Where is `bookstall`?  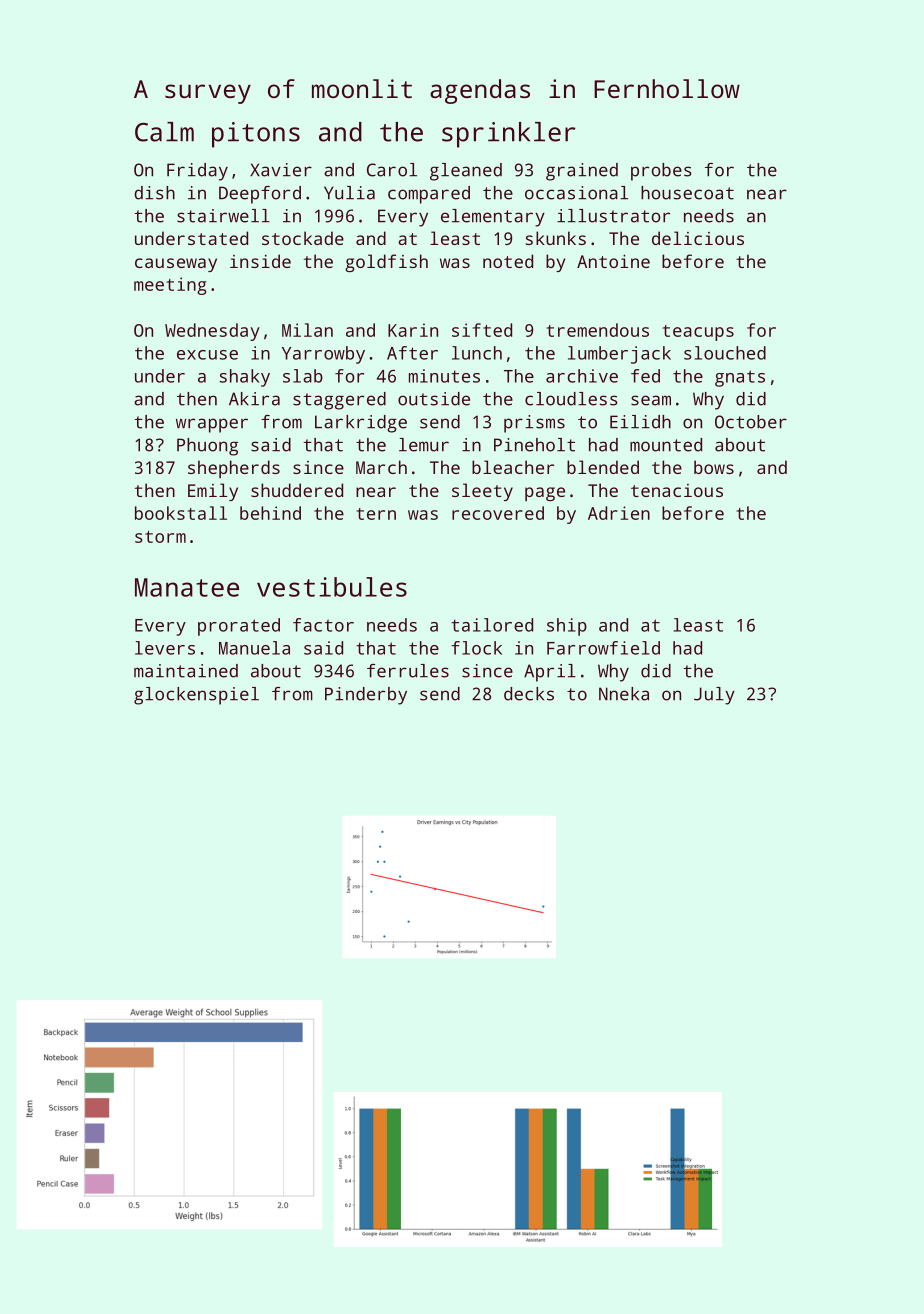 bookstall is located at coordinates (181, 513).
